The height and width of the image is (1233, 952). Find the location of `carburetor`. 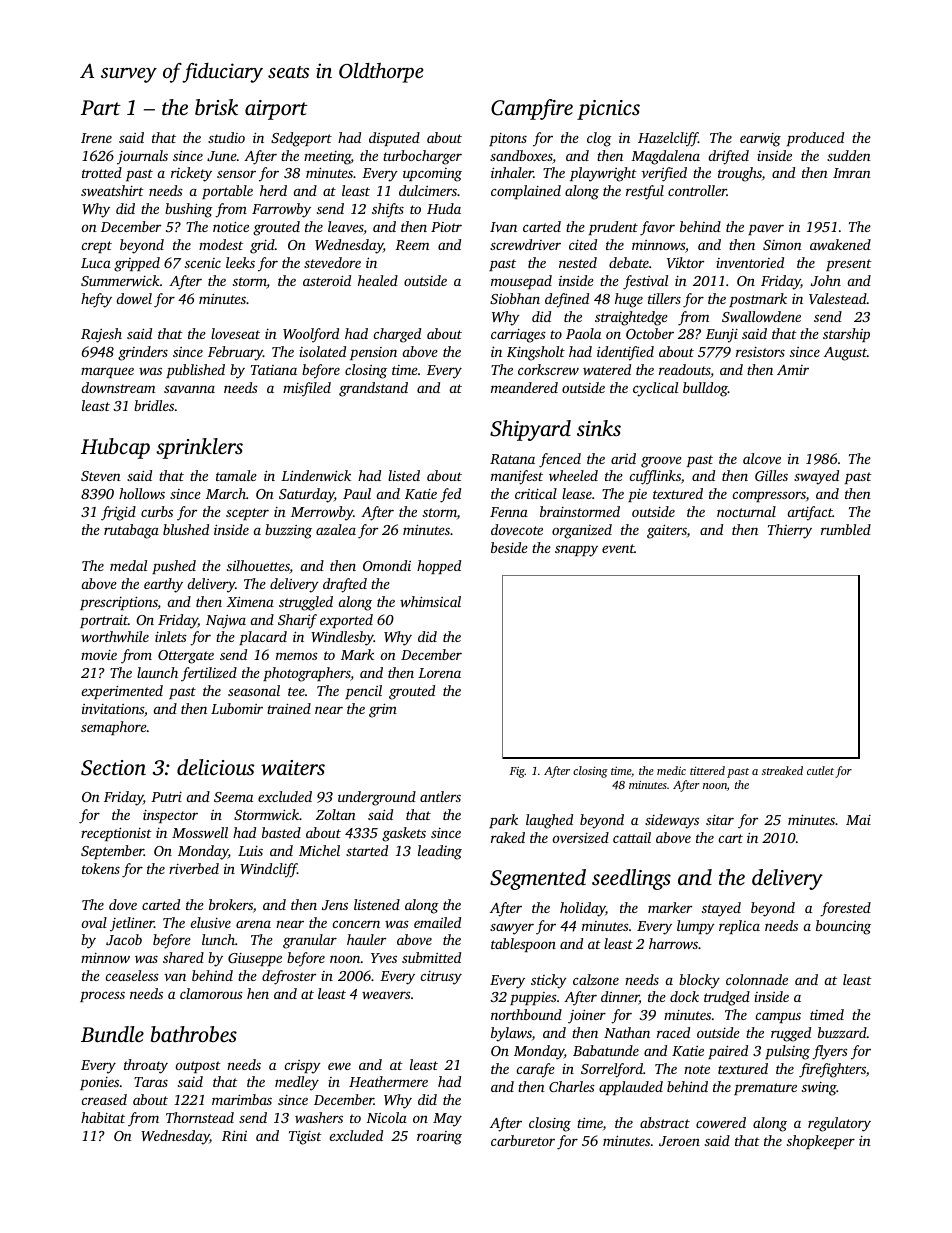

carburetor is located at coordinates (523, 1140).
